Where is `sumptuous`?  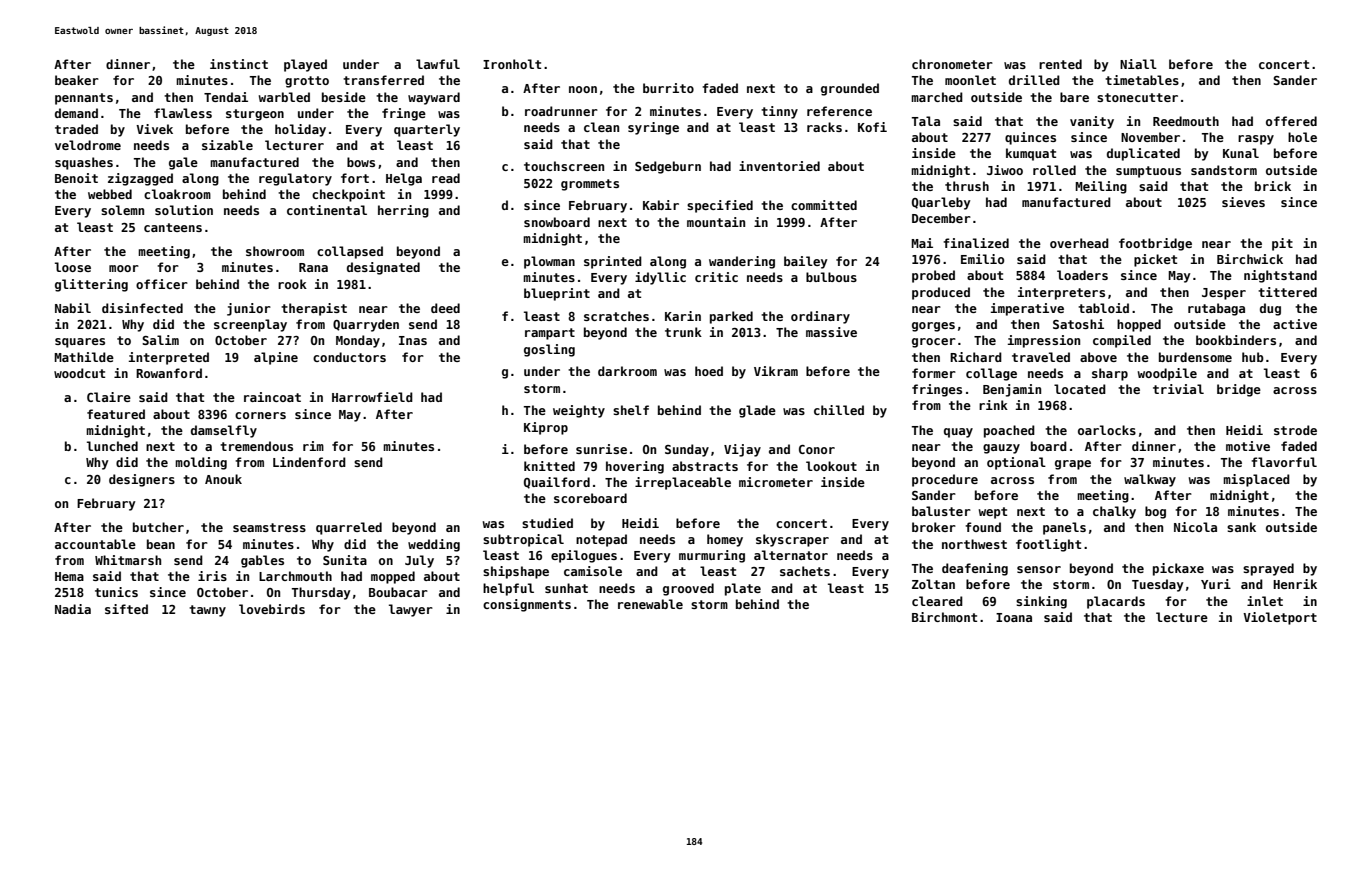 sumptuous is located at coordinates (1148, 172).
